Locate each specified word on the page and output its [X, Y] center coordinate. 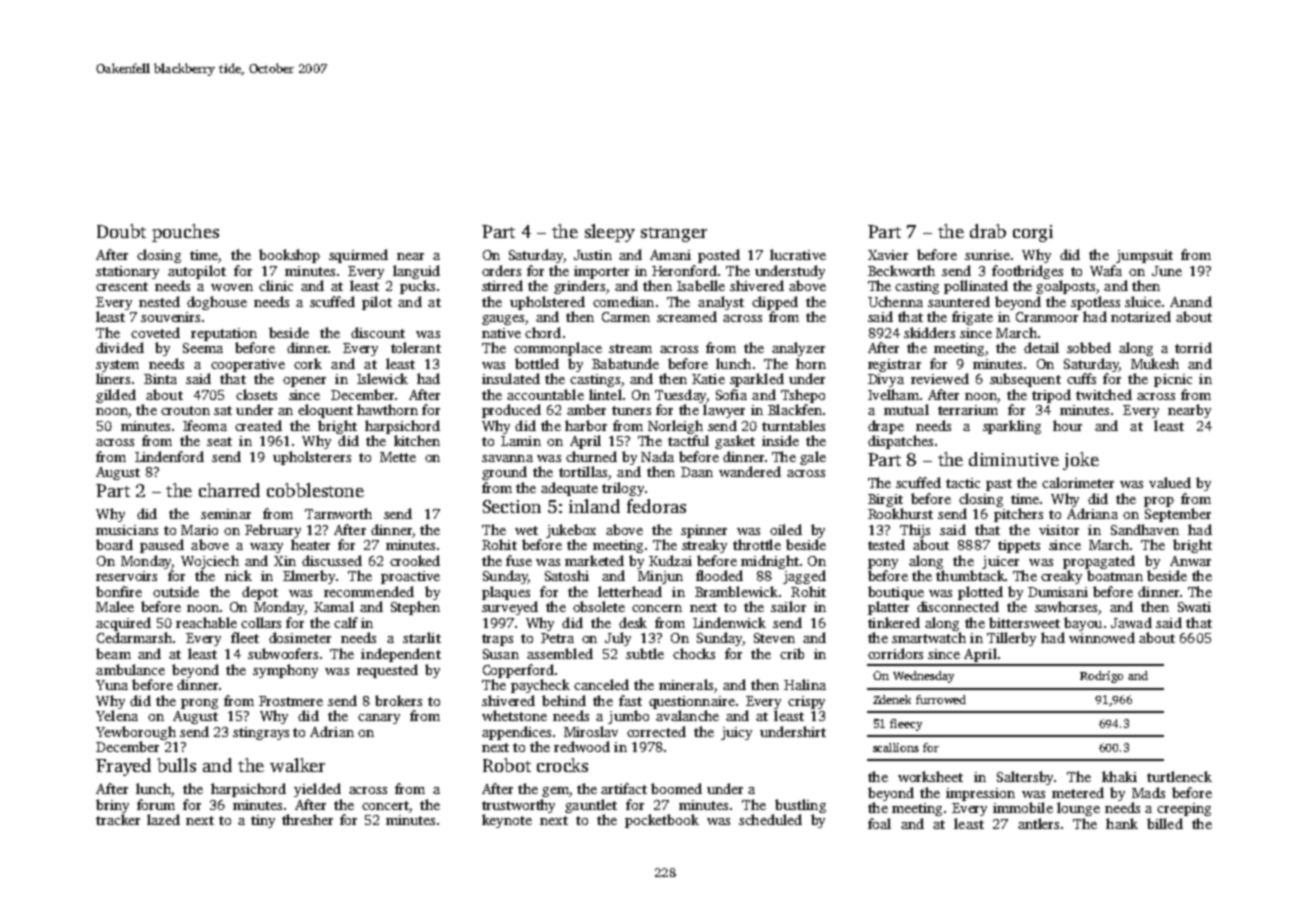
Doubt [121, 231]
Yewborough [136, 733]
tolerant [416, 347]
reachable [206, 622]
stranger [674, 234]
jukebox [571, 531]
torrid [1193, 347]
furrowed [941, 699]
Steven [774, 638]
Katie [708, 379]
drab [988, 231]
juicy [736, 733]
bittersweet [1024, 622]
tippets [1019, 546]
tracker [118, 819]
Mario [199, 530]
